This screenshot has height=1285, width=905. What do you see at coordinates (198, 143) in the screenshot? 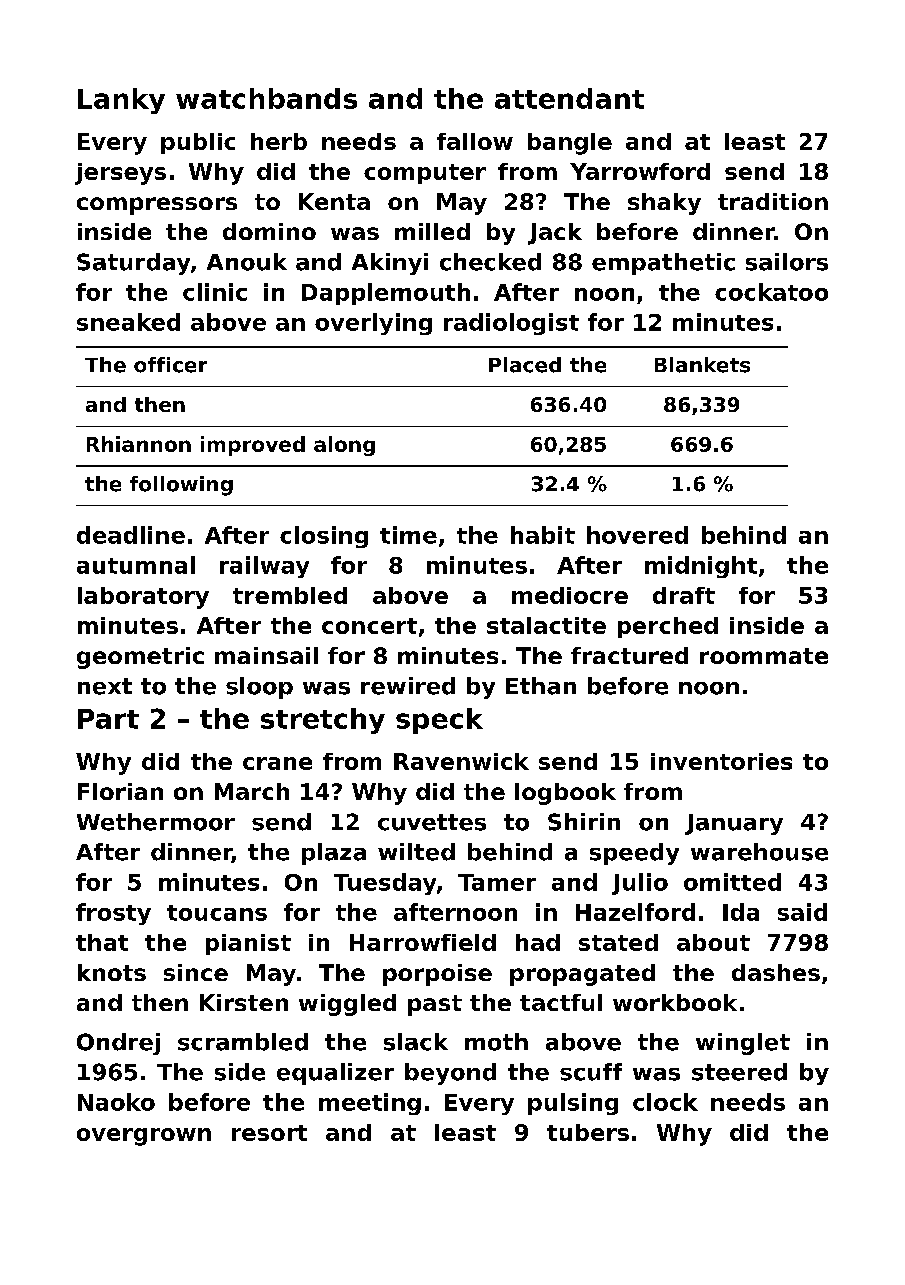
I see `public` at bounding box center [198, 143].
